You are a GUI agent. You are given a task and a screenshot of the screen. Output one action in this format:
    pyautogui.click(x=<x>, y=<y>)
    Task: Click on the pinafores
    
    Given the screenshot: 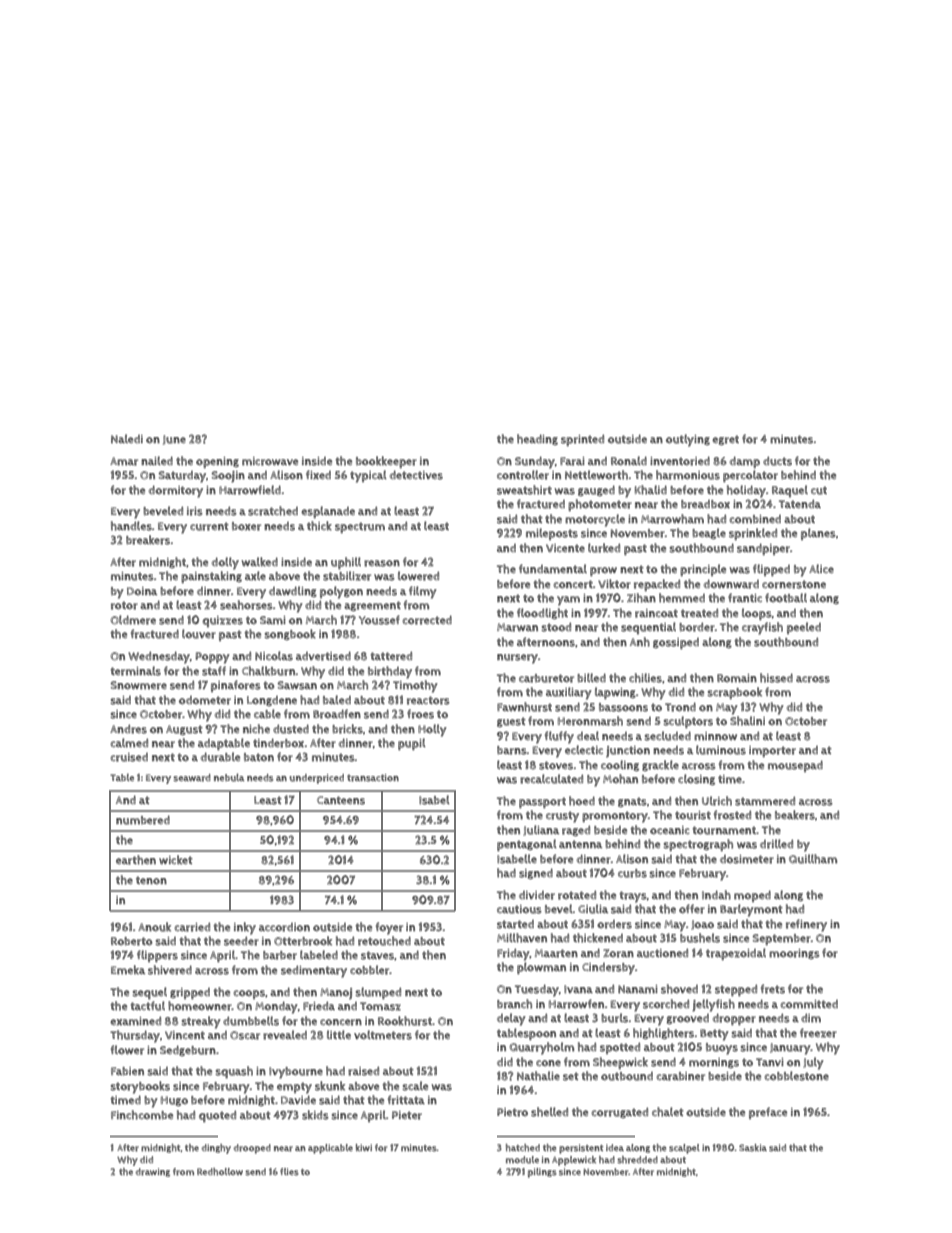 What is the action you would take?
    pyautogui.click(x=236, y=686)
